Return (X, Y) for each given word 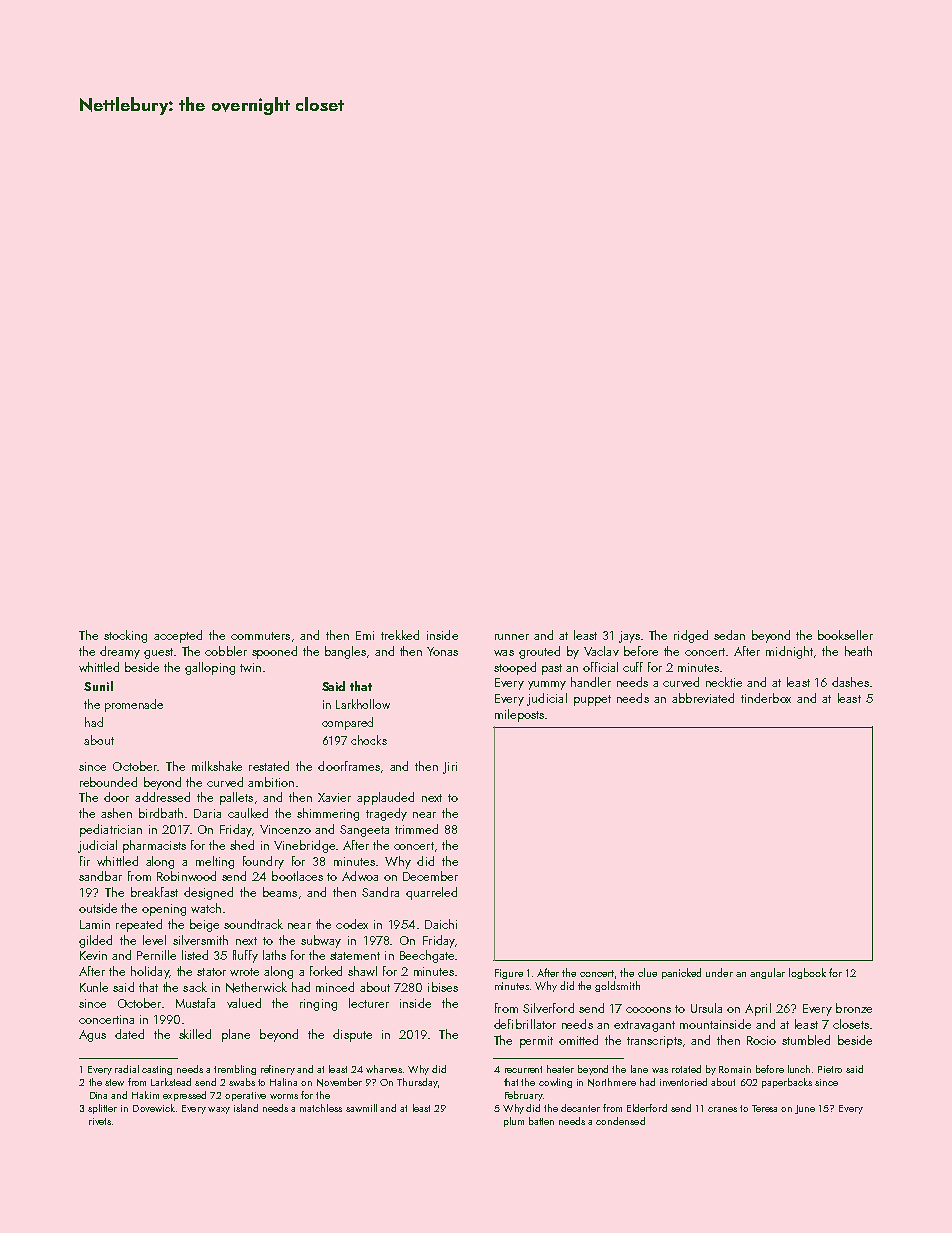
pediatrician (111, 830)
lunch (799, 1069)
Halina (283, 1082)
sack (195, 987)
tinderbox (766, 698)
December (430, 876)
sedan (729, 635)
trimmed (416, 829)
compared (347, 723)
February (524, 1096)
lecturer (369, 1003)
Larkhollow (363, 704)
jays (629, 637)
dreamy (120, 652)
